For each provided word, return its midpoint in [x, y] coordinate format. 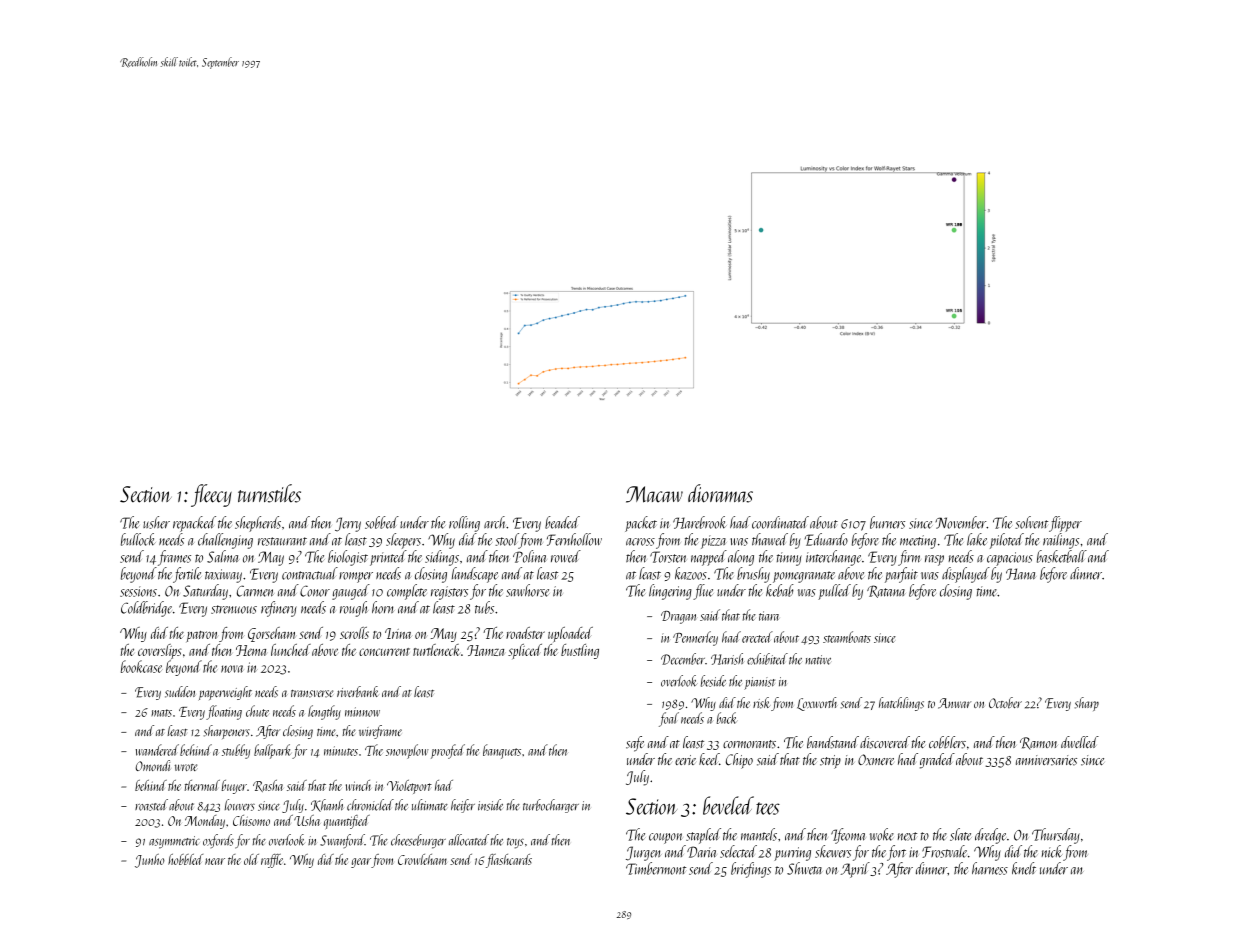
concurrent [384, 652]
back [727, 718]
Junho [150, 861]
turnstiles [269, 493]
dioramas [720, 493]
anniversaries [1046, 760]
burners [887, 522]
